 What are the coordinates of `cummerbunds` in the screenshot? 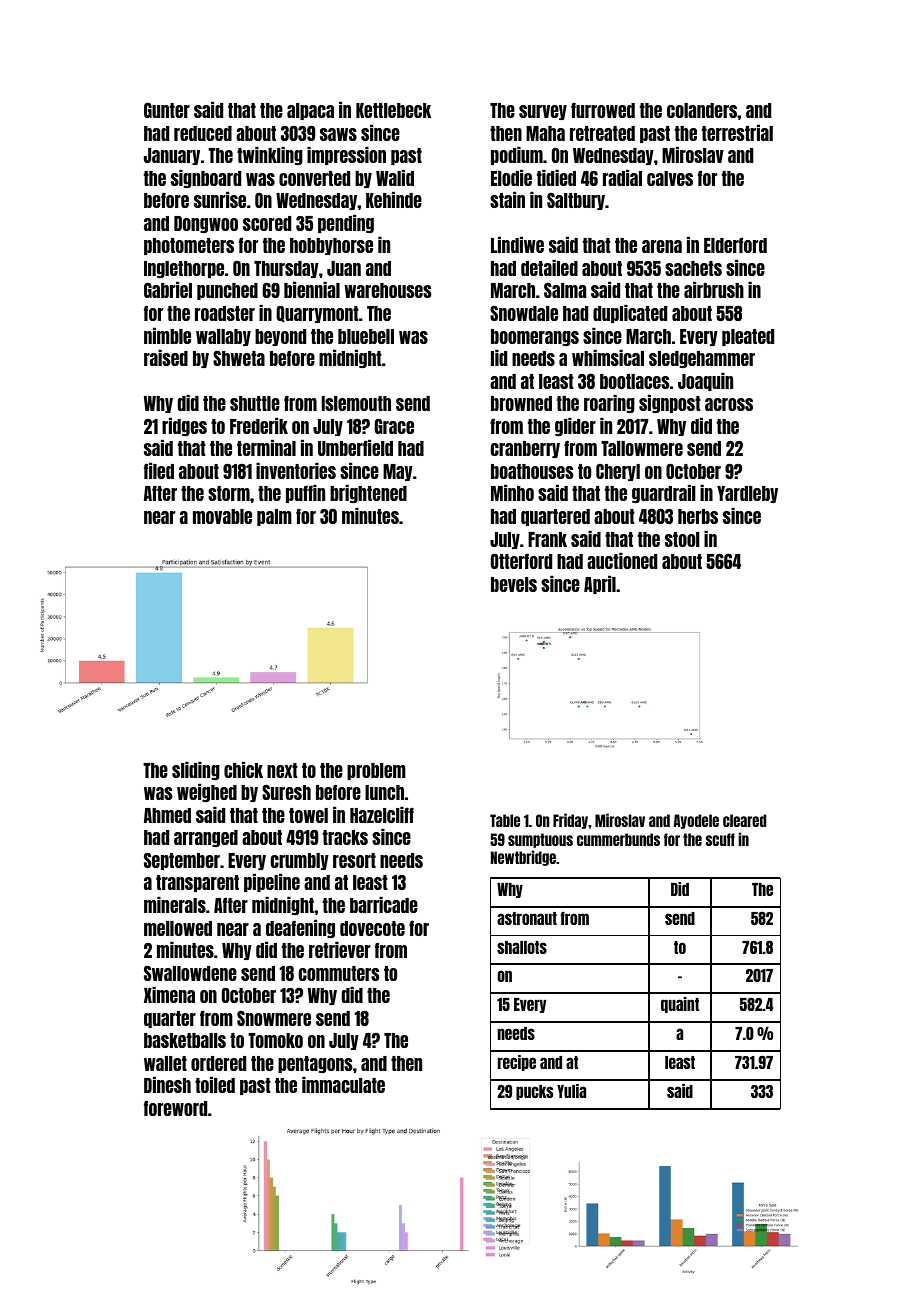 It's located at (618, 839).
